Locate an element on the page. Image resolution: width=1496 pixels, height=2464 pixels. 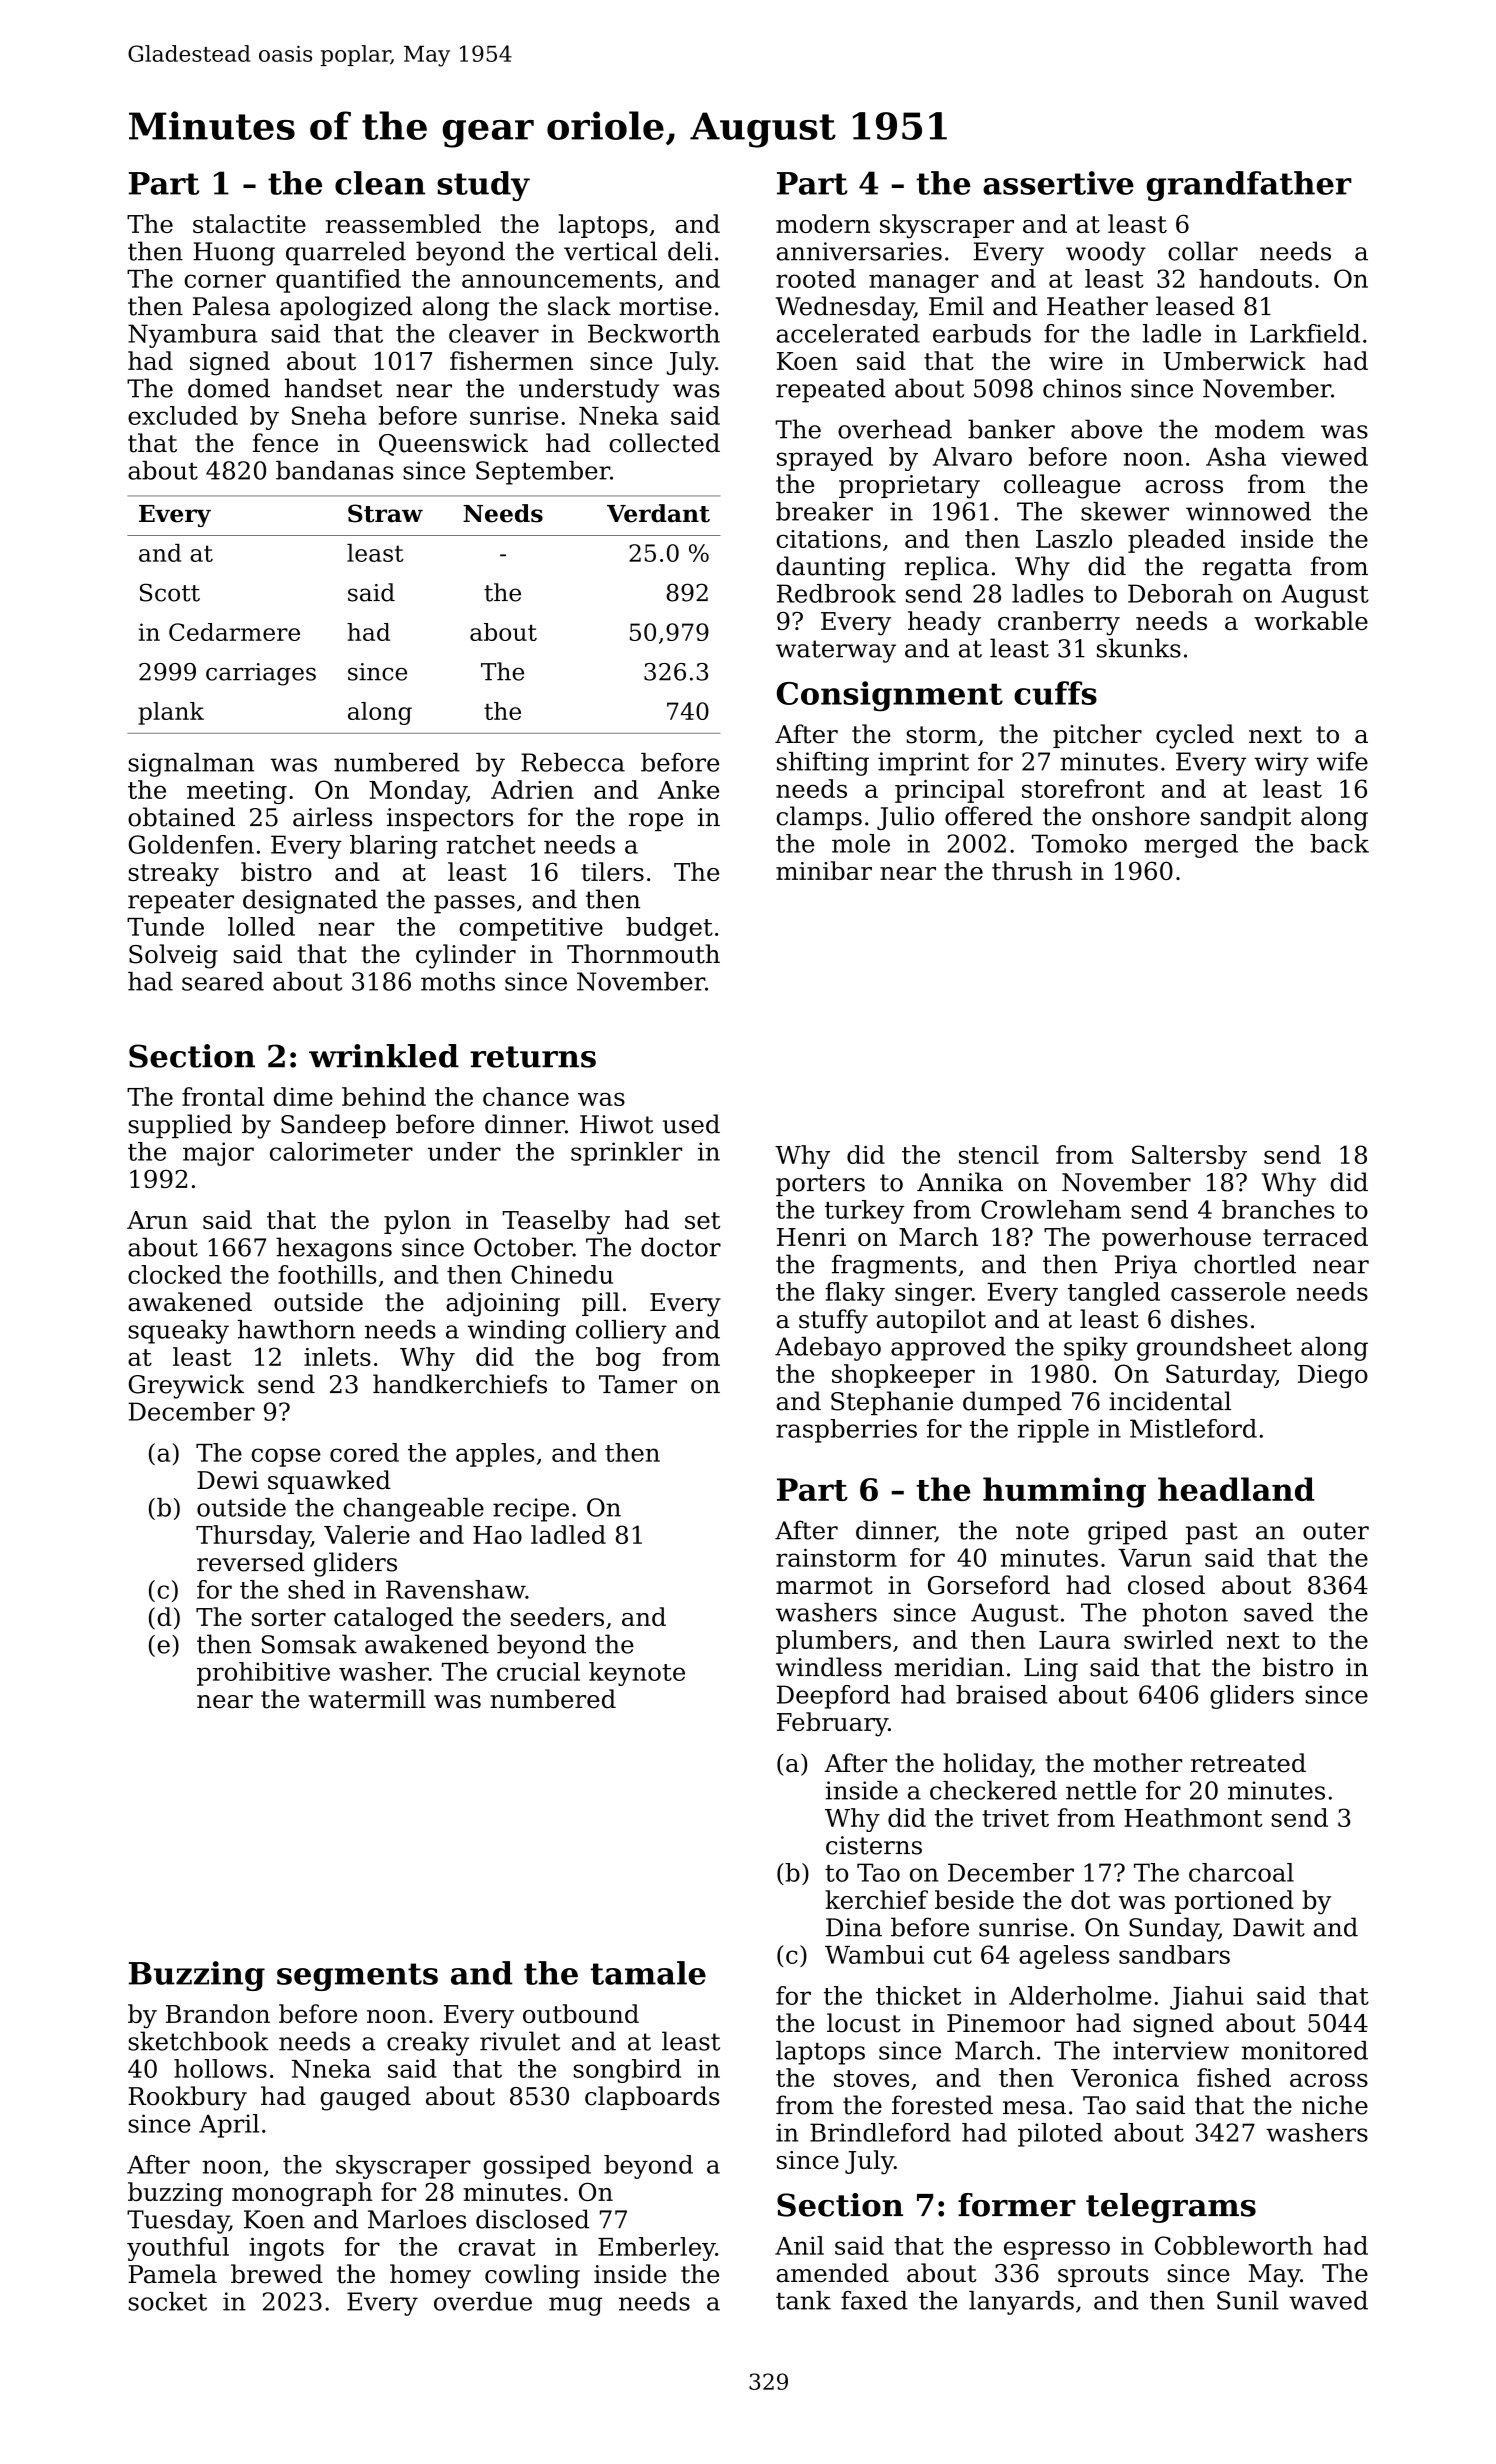
Monday is located at coordinates (418, 792).
